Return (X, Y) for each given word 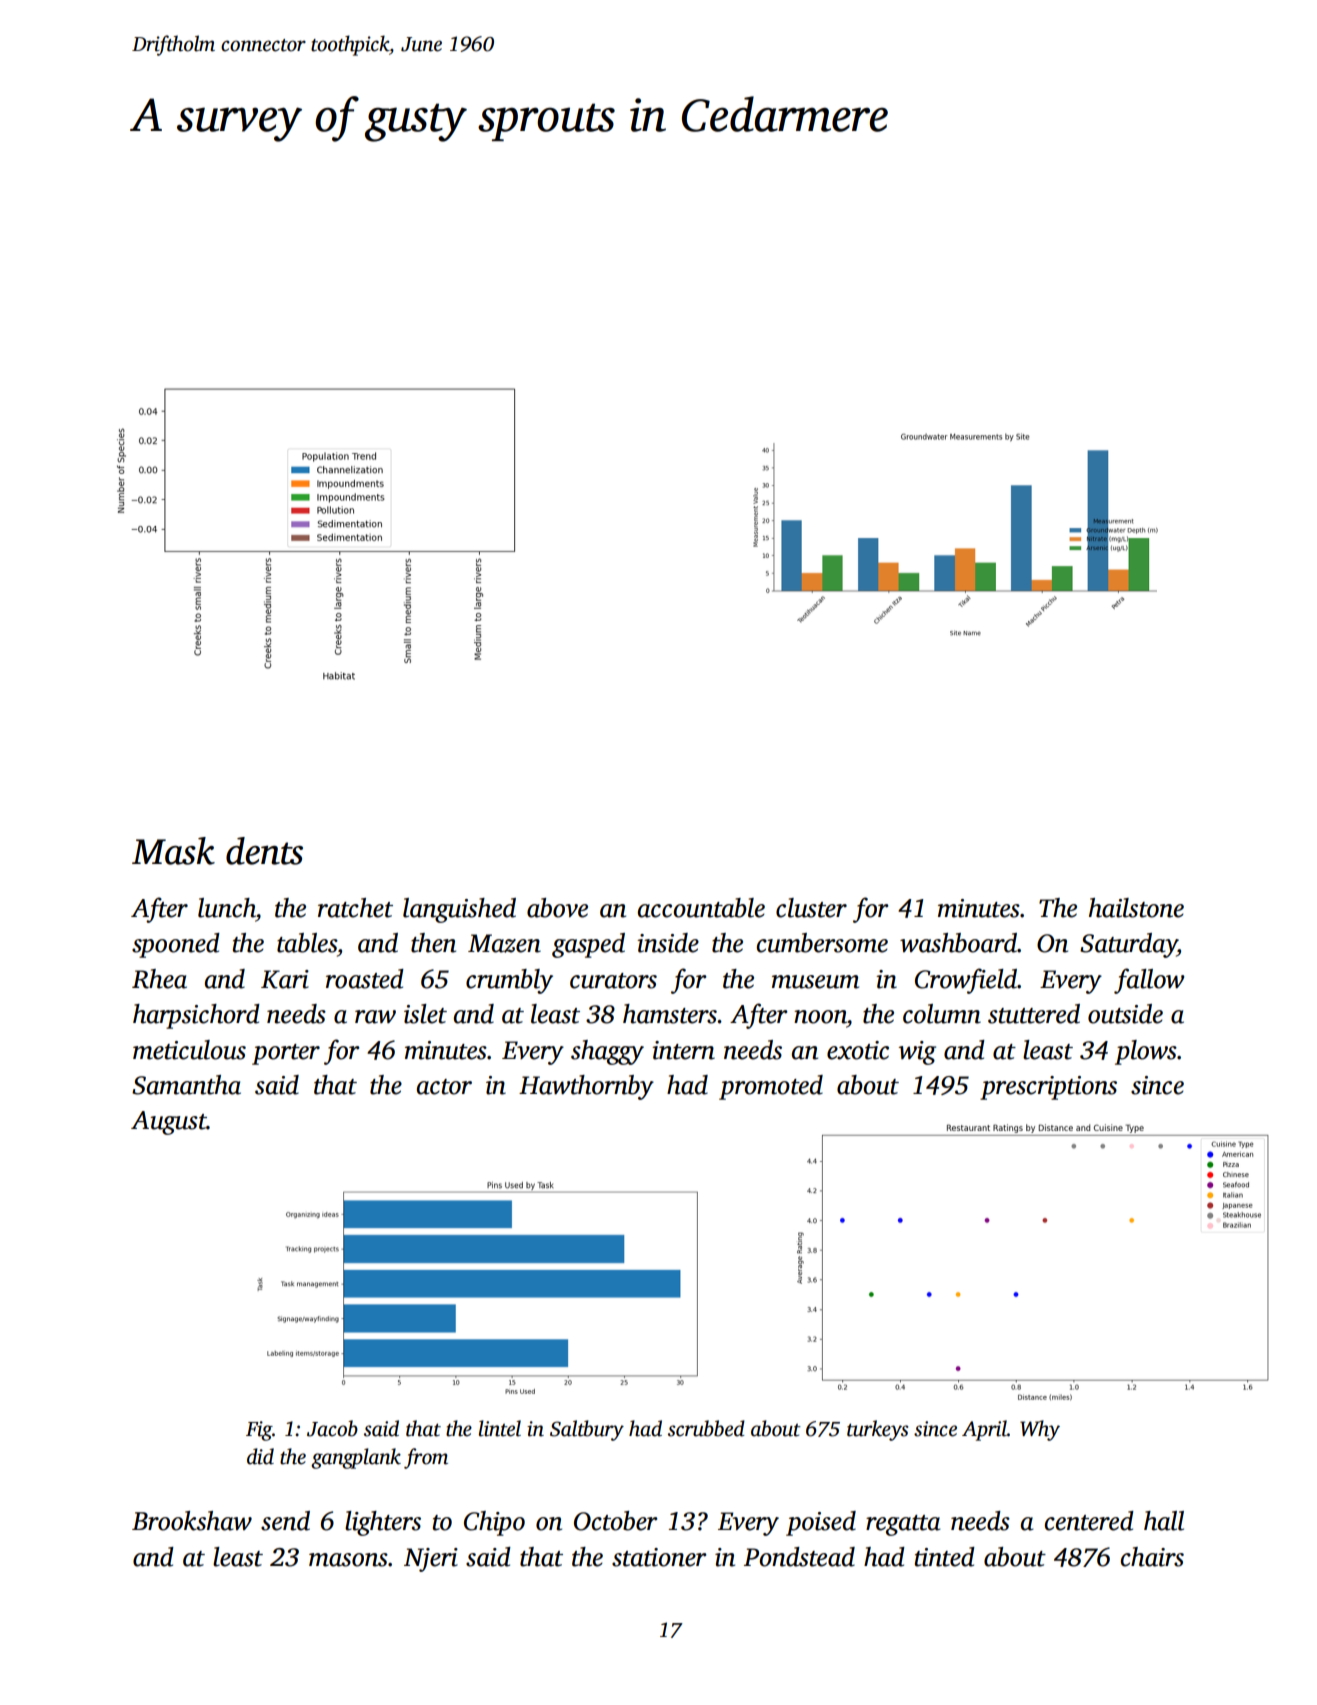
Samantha (186, 1085)
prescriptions (1048, 1088)
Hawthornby (586, 1087)
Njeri (431, 1560)
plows (1146, 1052)
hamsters (670, 1014)
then (433, 943)
